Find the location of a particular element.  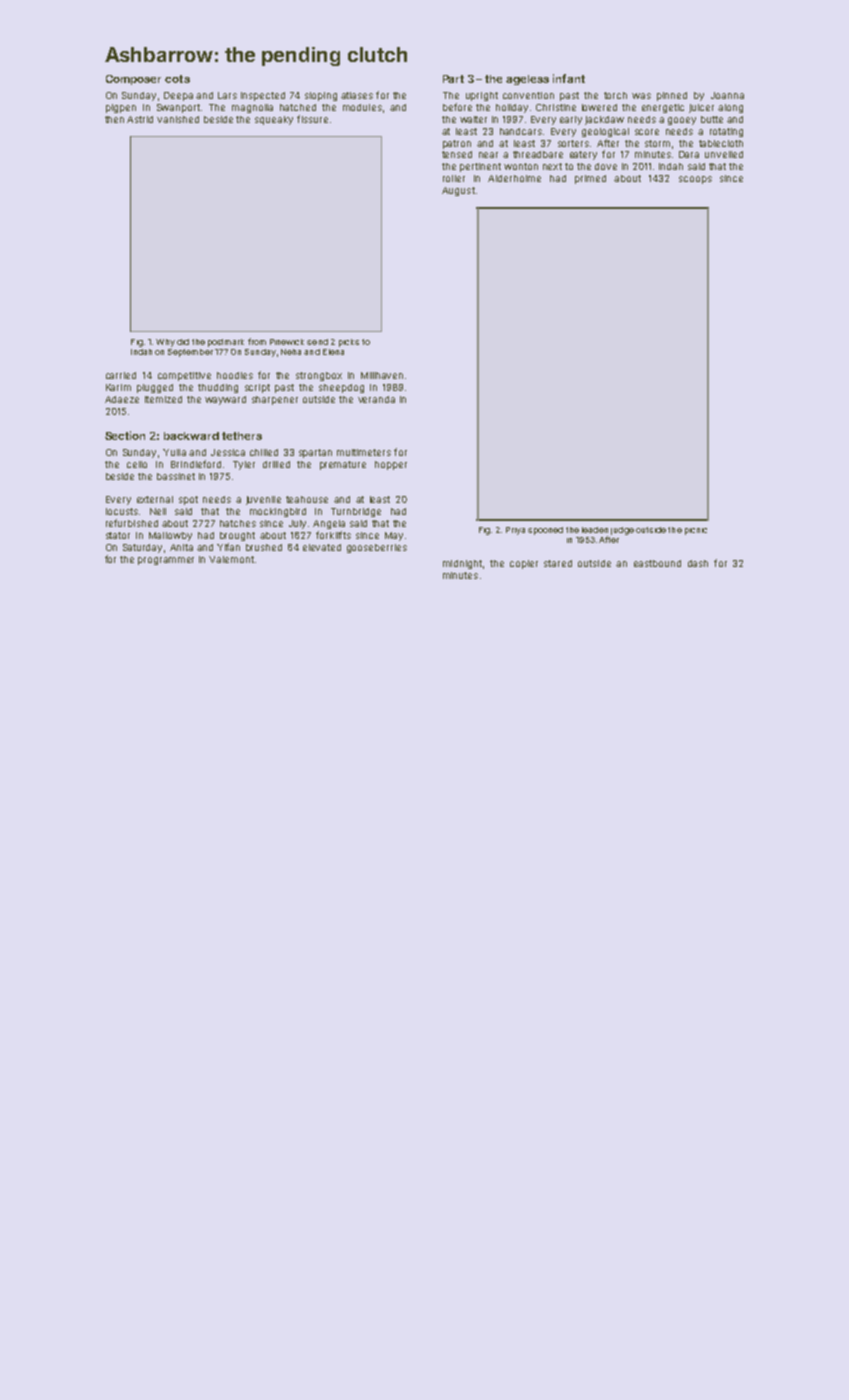

picnic is located at coordinates (696, 531).
